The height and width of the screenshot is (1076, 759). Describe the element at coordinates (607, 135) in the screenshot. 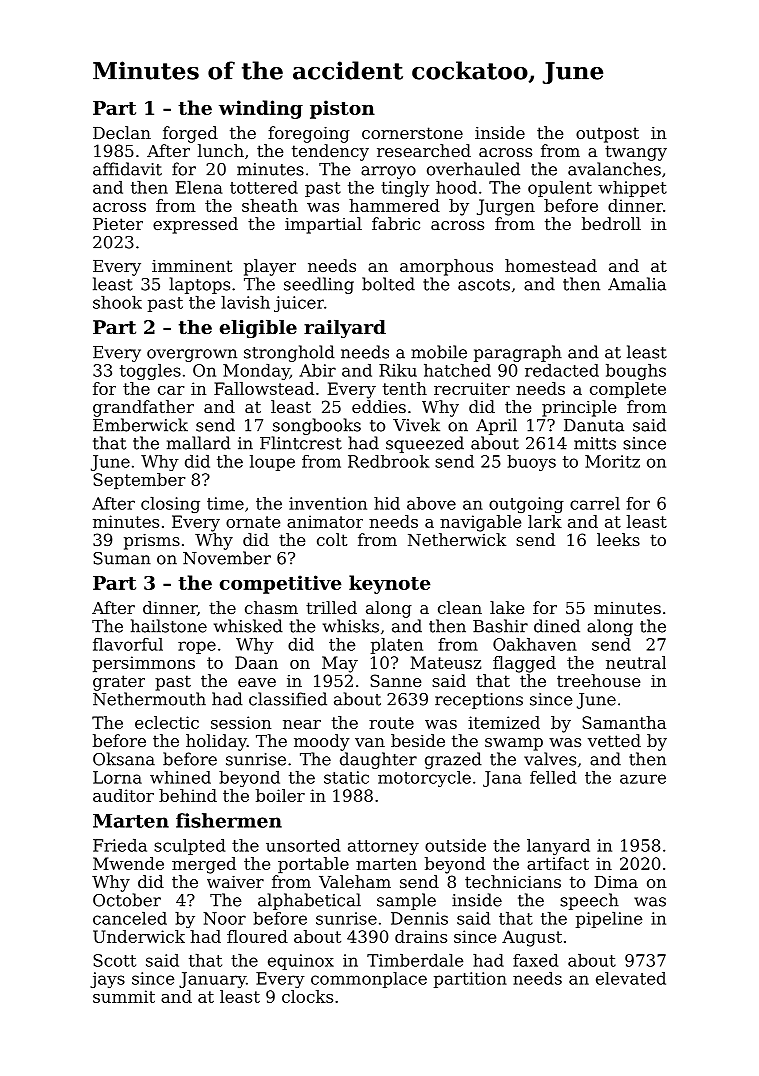

I see `outpost` at that location.
